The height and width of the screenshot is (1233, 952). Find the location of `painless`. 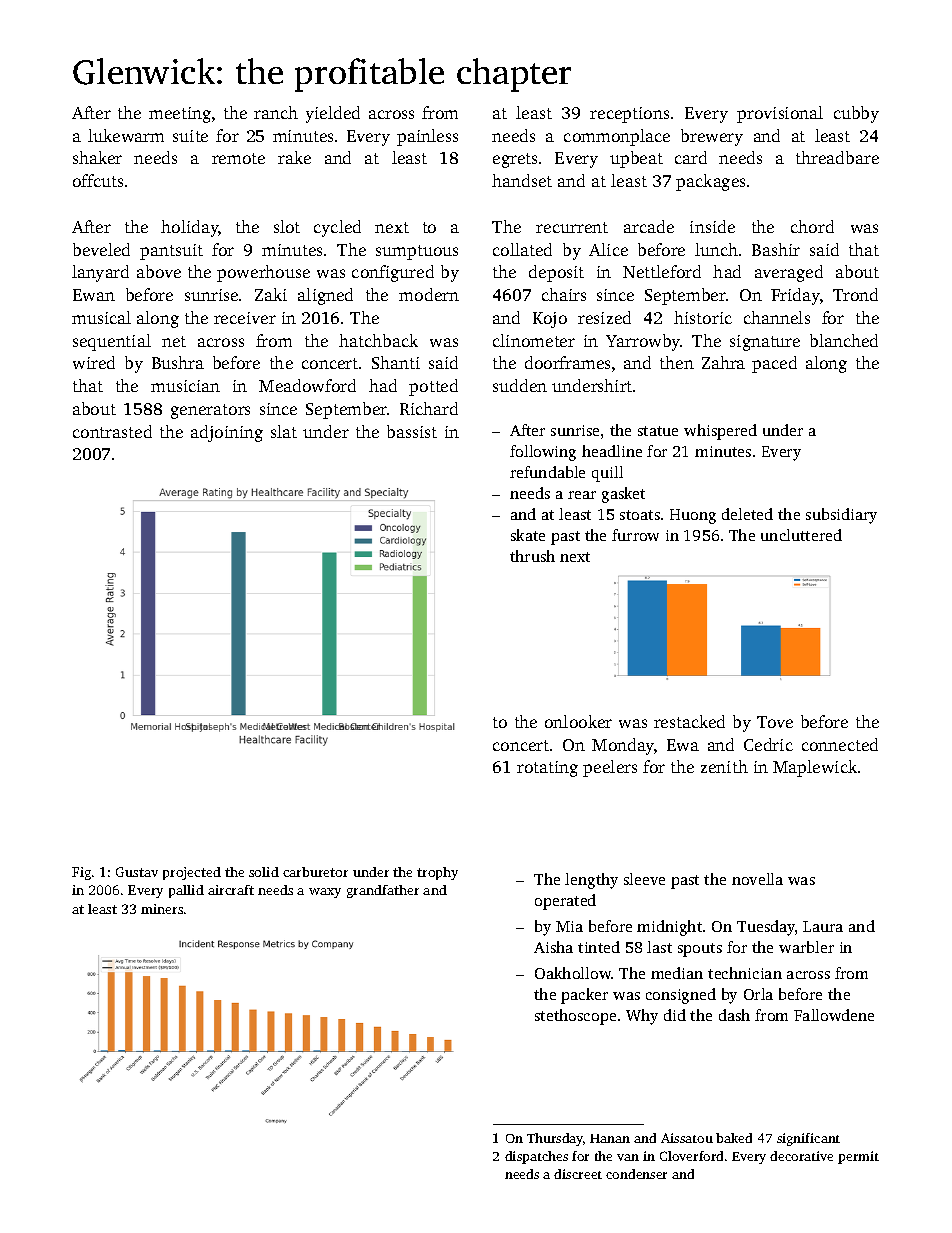

painless is located at coordinates (427, 137).
